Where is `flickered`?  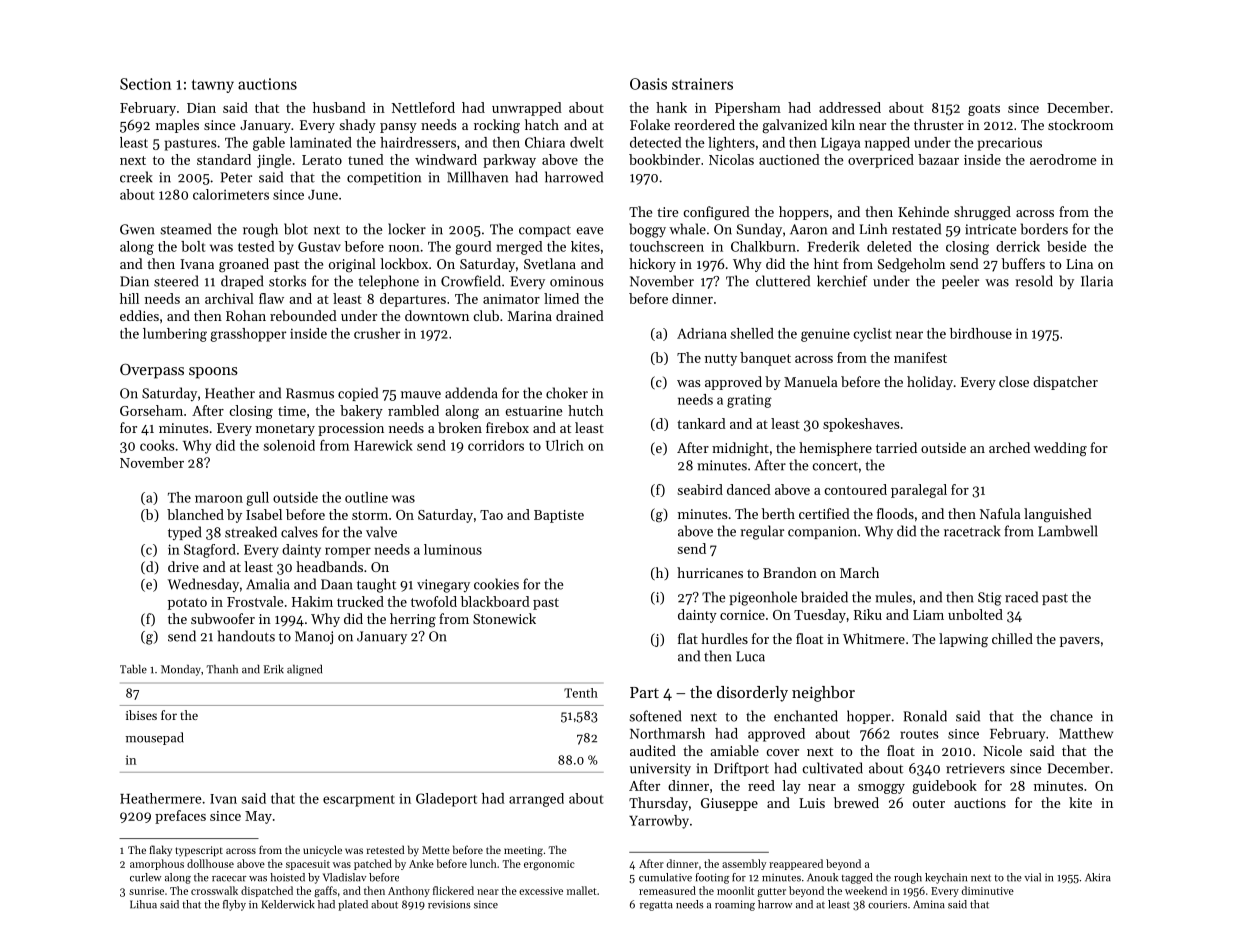 flickered is located at coordinates (453, 890).
